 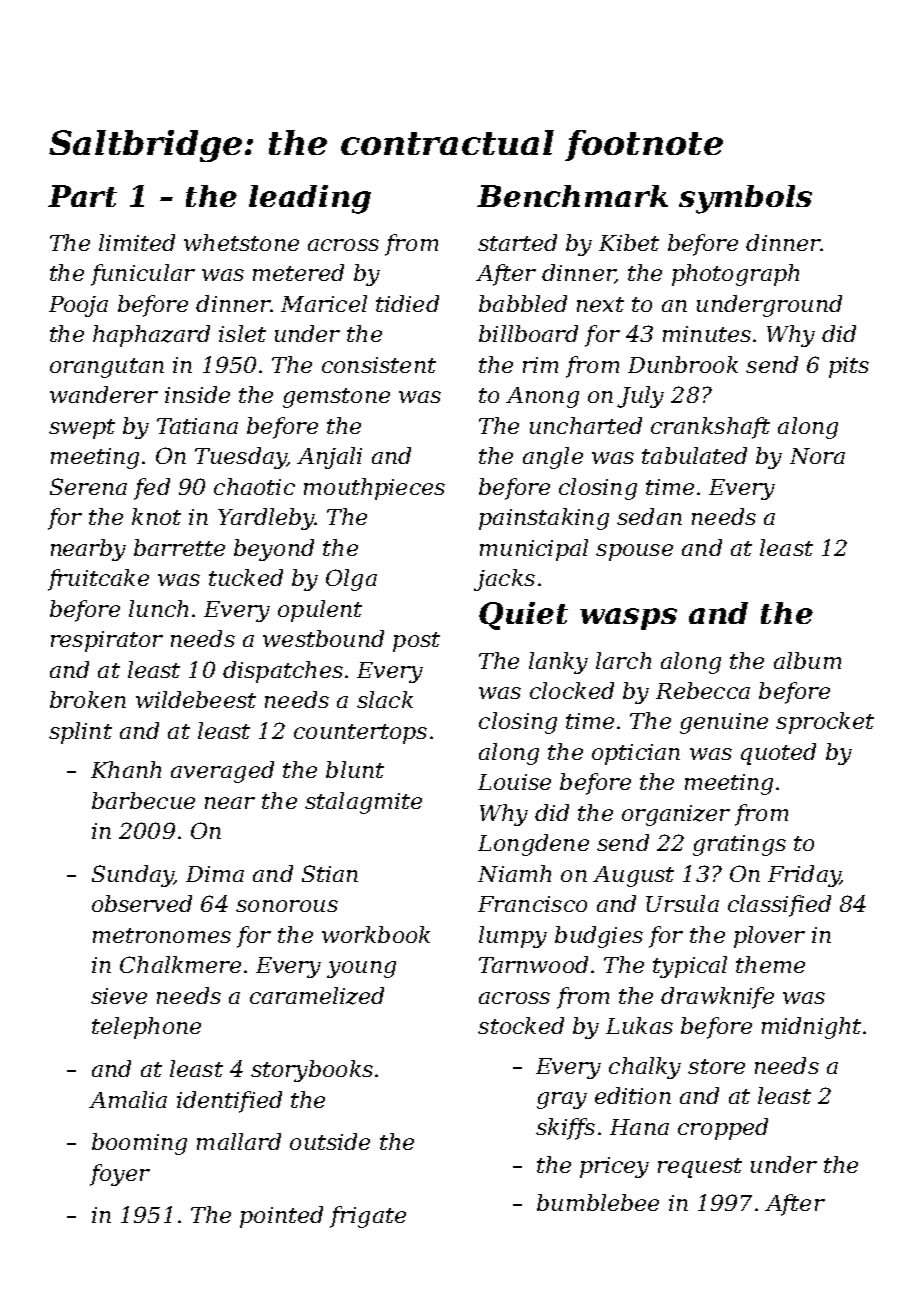 What do you see at coordinates (317, 996) in the screenshot?
I see `caramelized` at bounding box center [317, 996].
